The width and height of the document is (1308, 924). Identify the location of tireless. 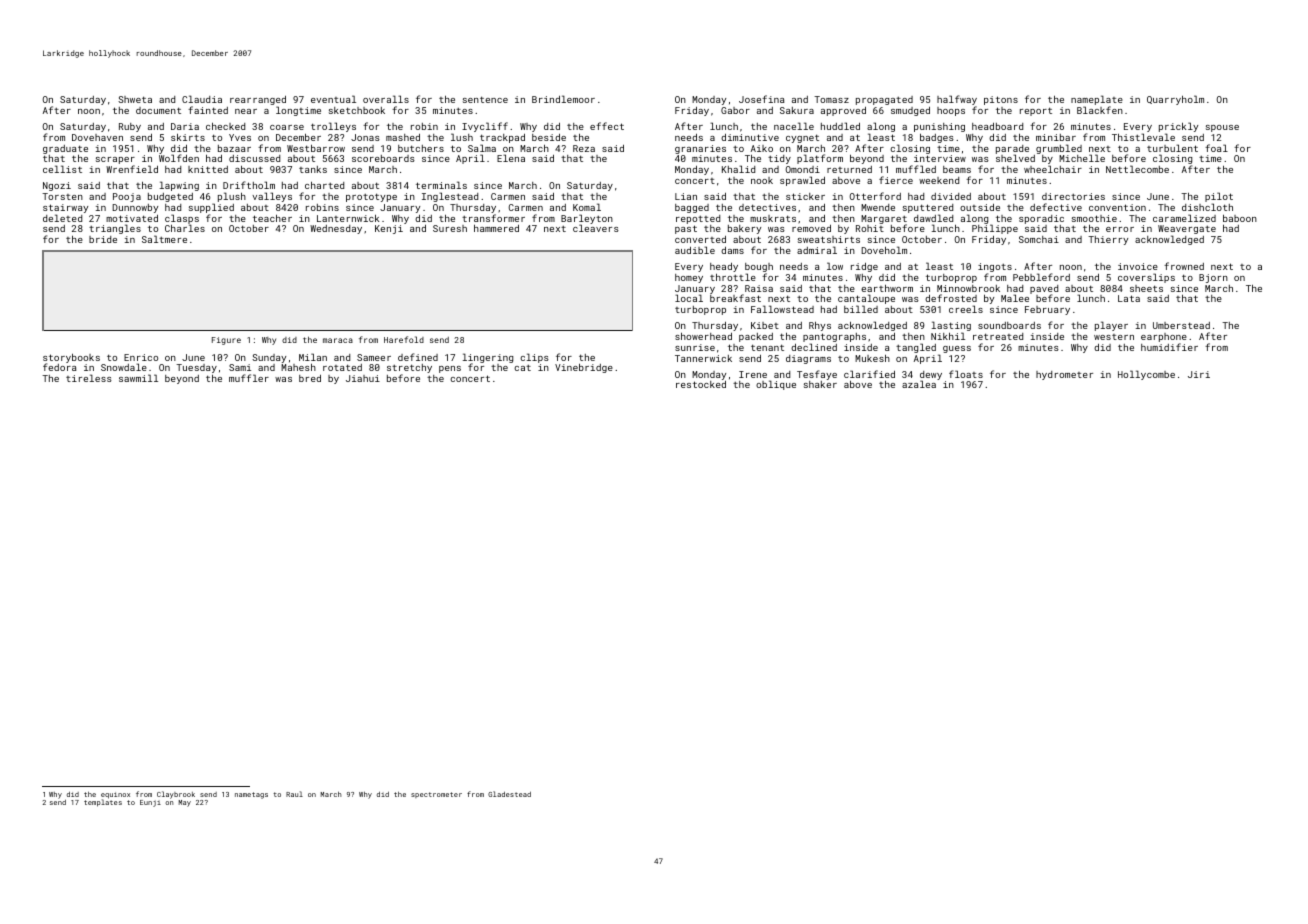
(89, 378).
